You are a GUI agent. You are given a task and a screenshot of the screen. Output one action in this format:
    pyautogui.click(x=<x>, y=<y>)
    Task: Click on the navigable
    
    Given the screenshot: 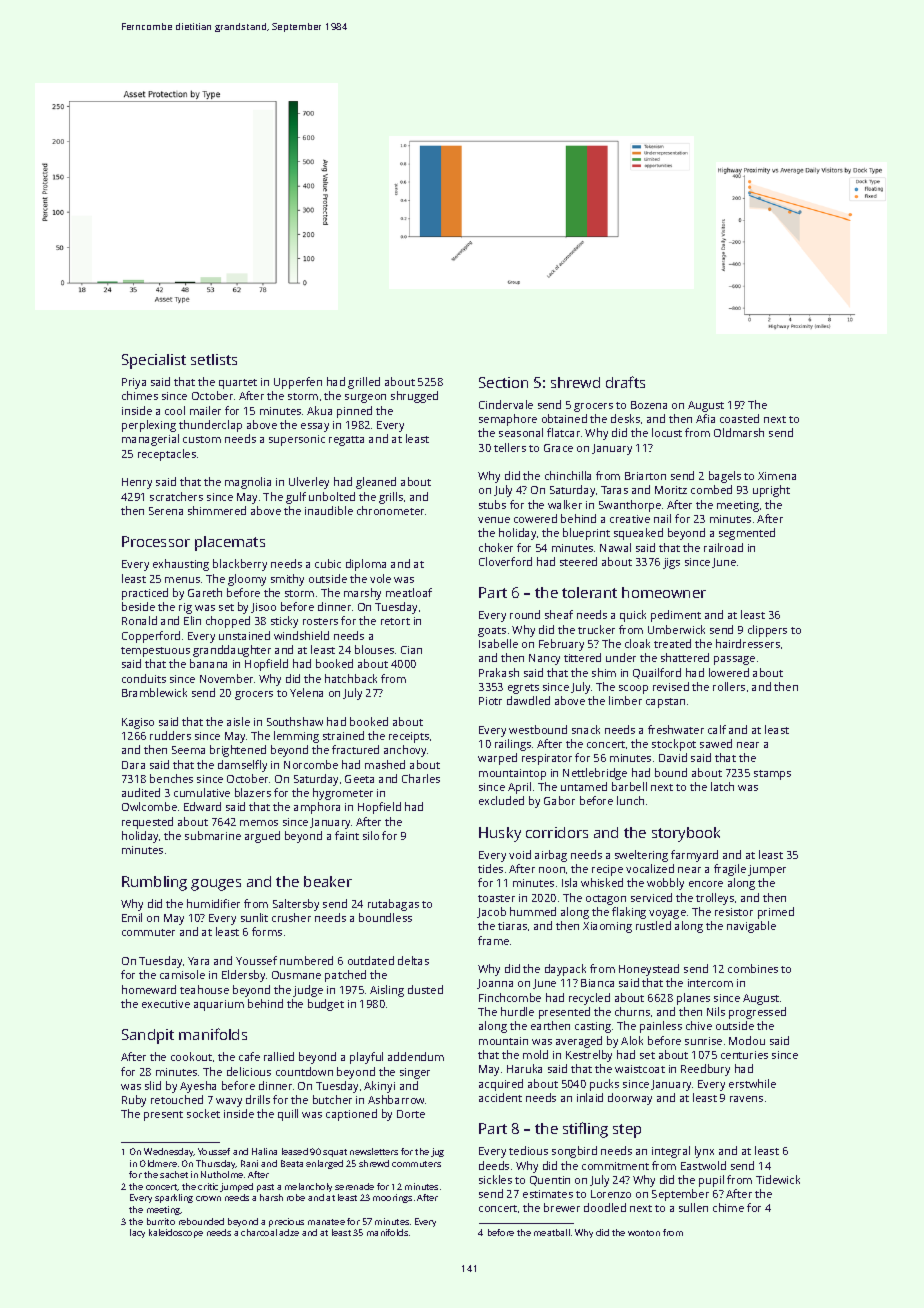 What is the action you would take?
    pyautogui.click(x=751, y=927)
